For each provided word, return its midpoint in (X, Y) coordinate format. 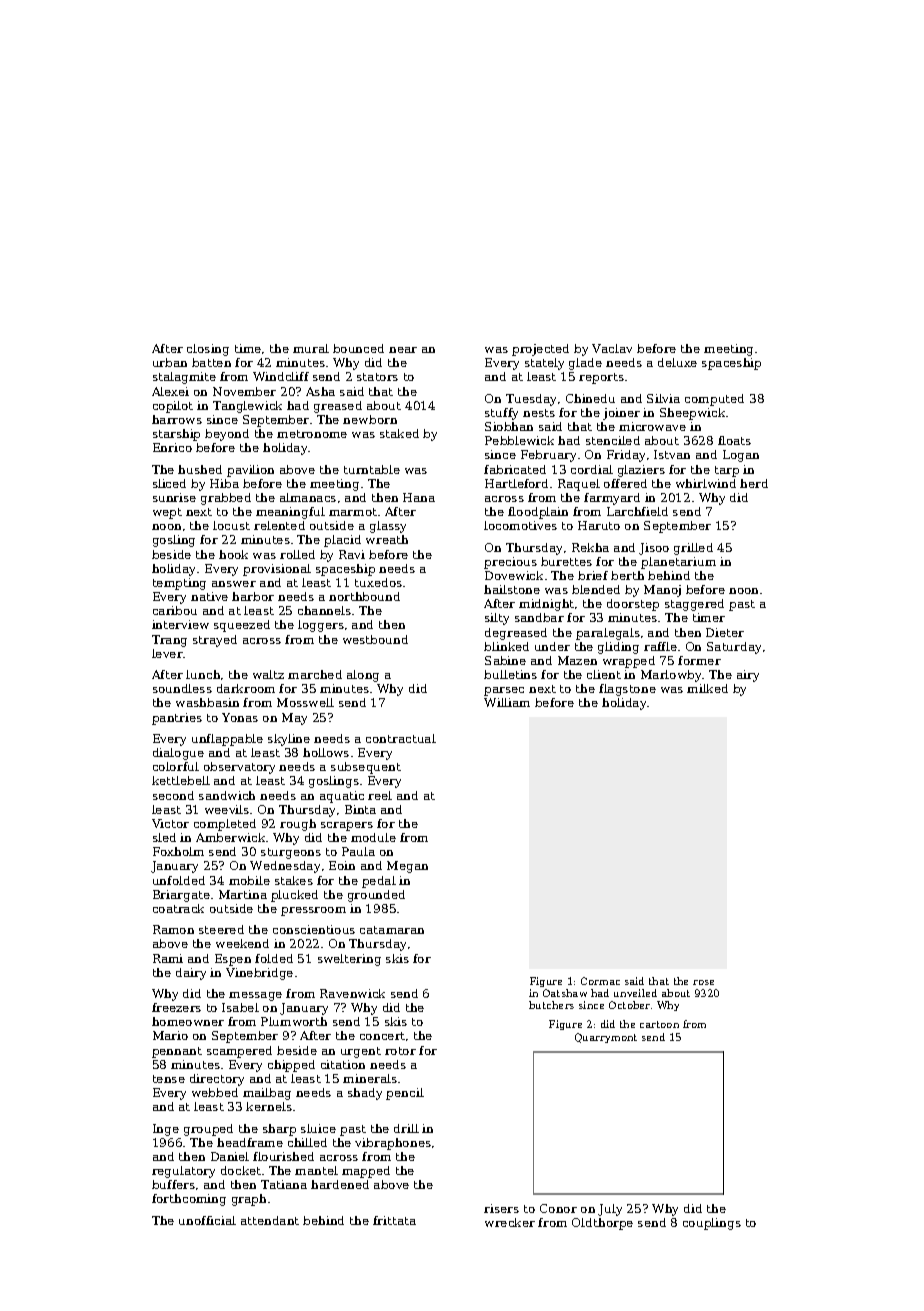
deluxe (677, 362)
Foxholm (178, 851)
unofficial (207, 1220)
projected (540, 350)
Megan (407, 867)
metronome (312, 434)
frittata (394, 1220)
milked (707, 688)
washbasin (207, 702)
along (363, 676)
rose (703, 982)
